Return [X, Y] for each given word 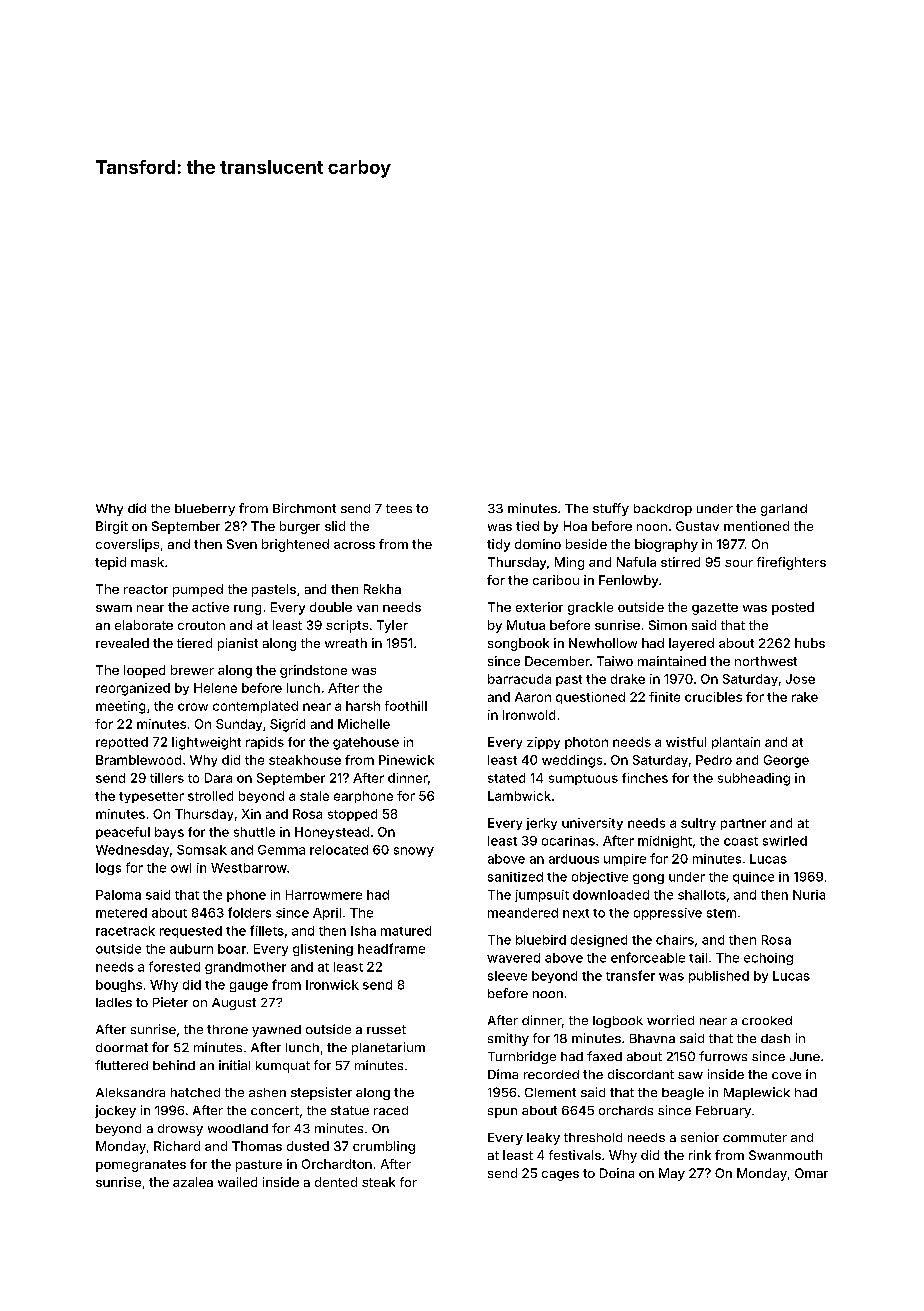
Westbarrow [249, 868]
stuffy [611, 509]
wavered [513, 958]
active [210, 607]
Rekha [382, 589]
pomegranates [141, 1166]
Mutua [526, 625]
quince [753, 878]
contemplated [255, 707]
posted [793, 608]
